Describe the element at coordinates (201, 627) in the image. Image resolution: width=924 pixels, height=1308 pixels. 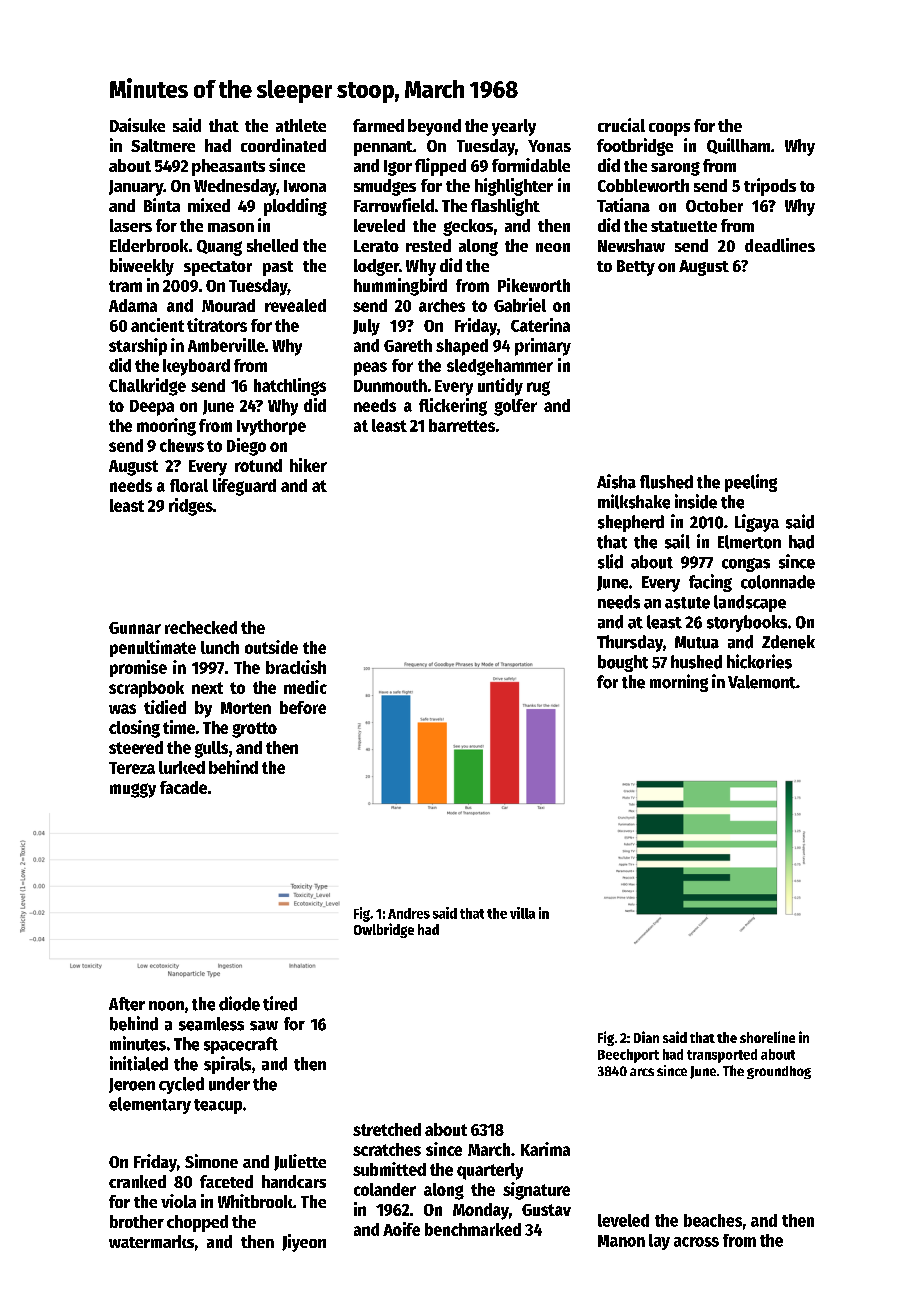
I see `rechecked` at that location.
